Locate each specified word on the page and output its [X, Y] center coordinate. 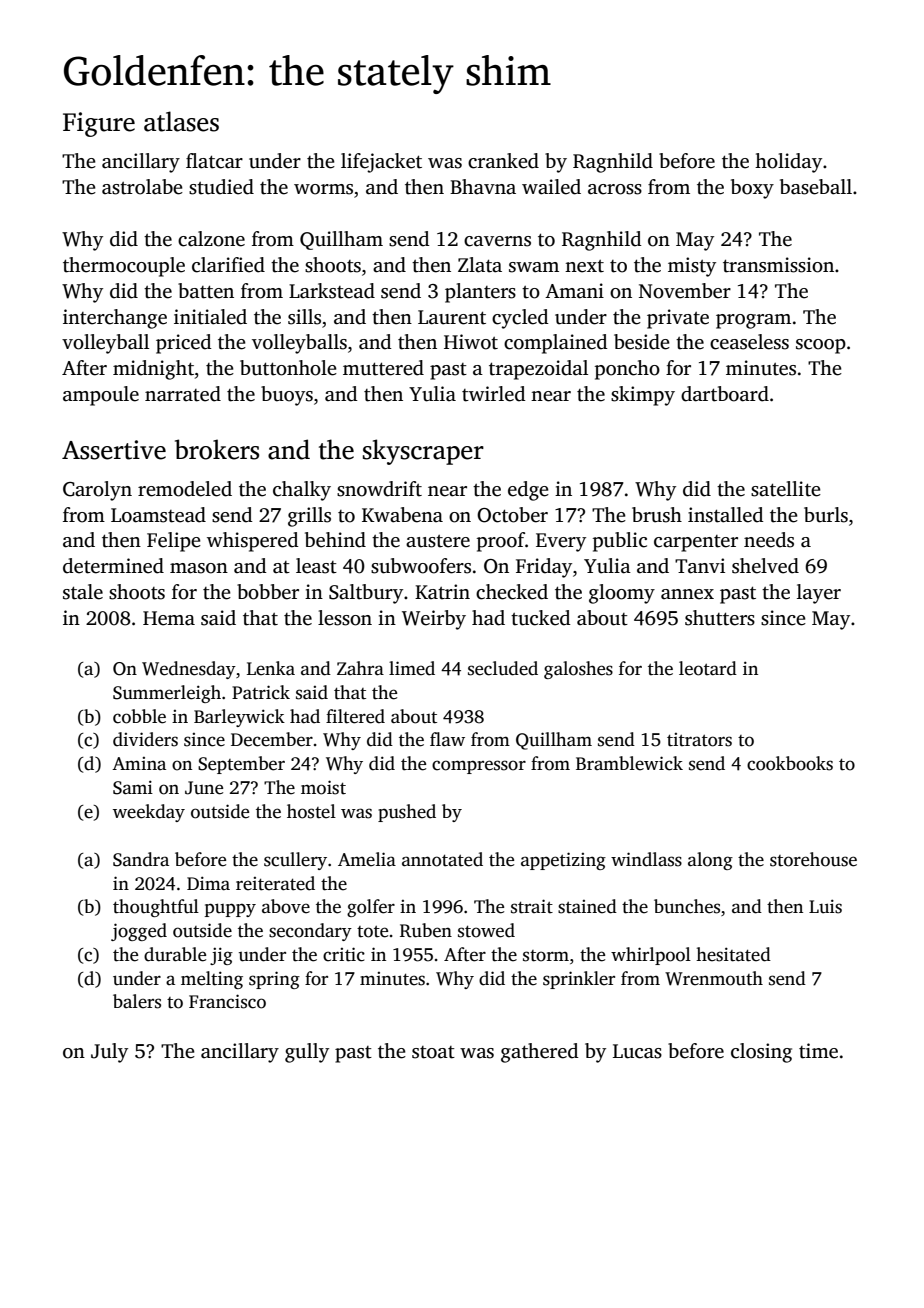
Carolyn [97, 491]
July [109, 1053]
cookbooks [790, 763]
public [620, 542]
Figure [99, 124]
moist [323, 787]
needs [769, 540]
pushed [407, 813]
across [615, 189]
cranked [503, 161]
